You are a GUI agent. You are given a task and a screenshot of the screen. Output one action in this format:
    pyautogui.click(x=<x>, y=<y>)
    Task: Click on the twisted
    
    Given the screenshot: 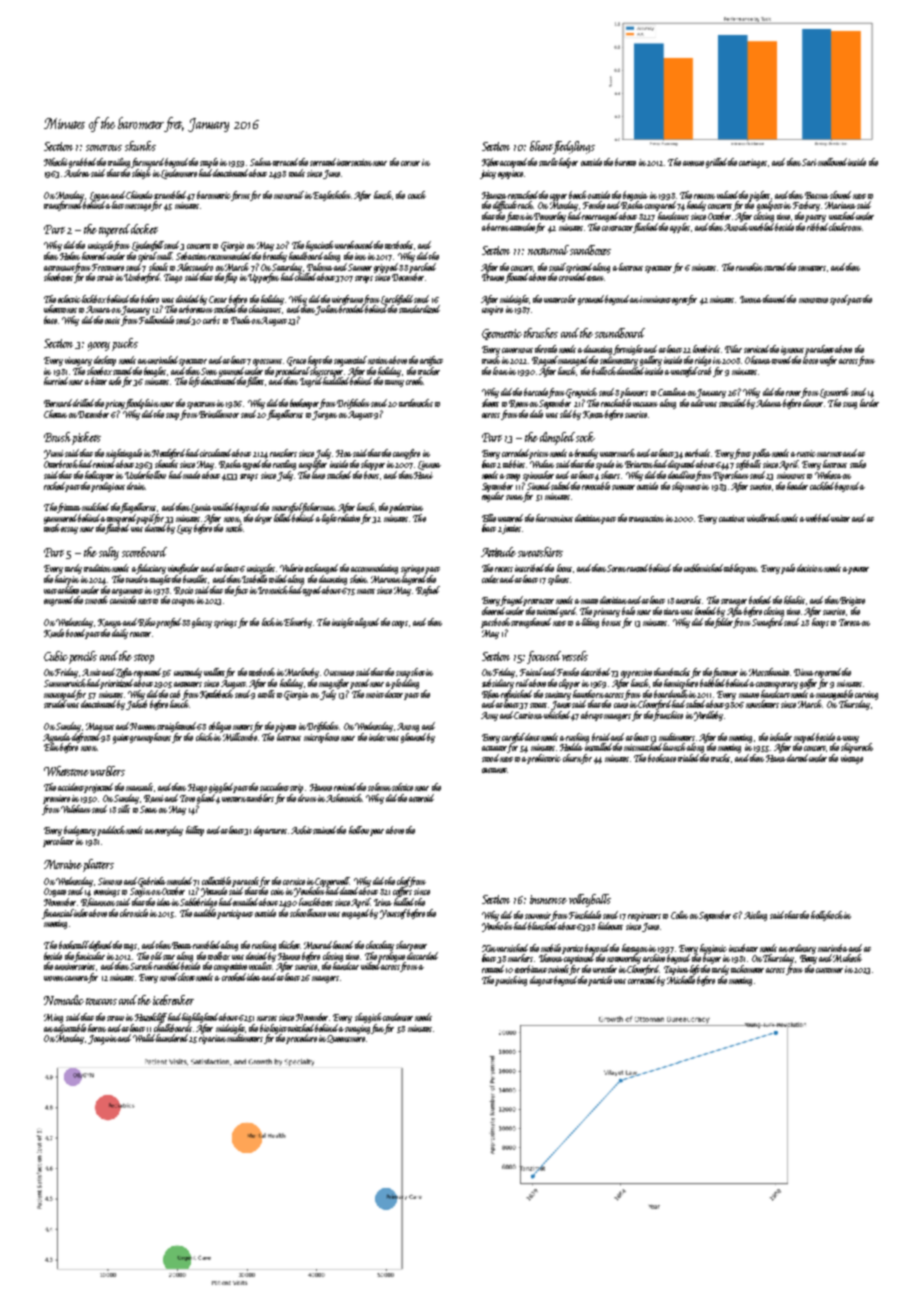 What is the action you would take?
    pyautogui.click(x=549, y=612)
